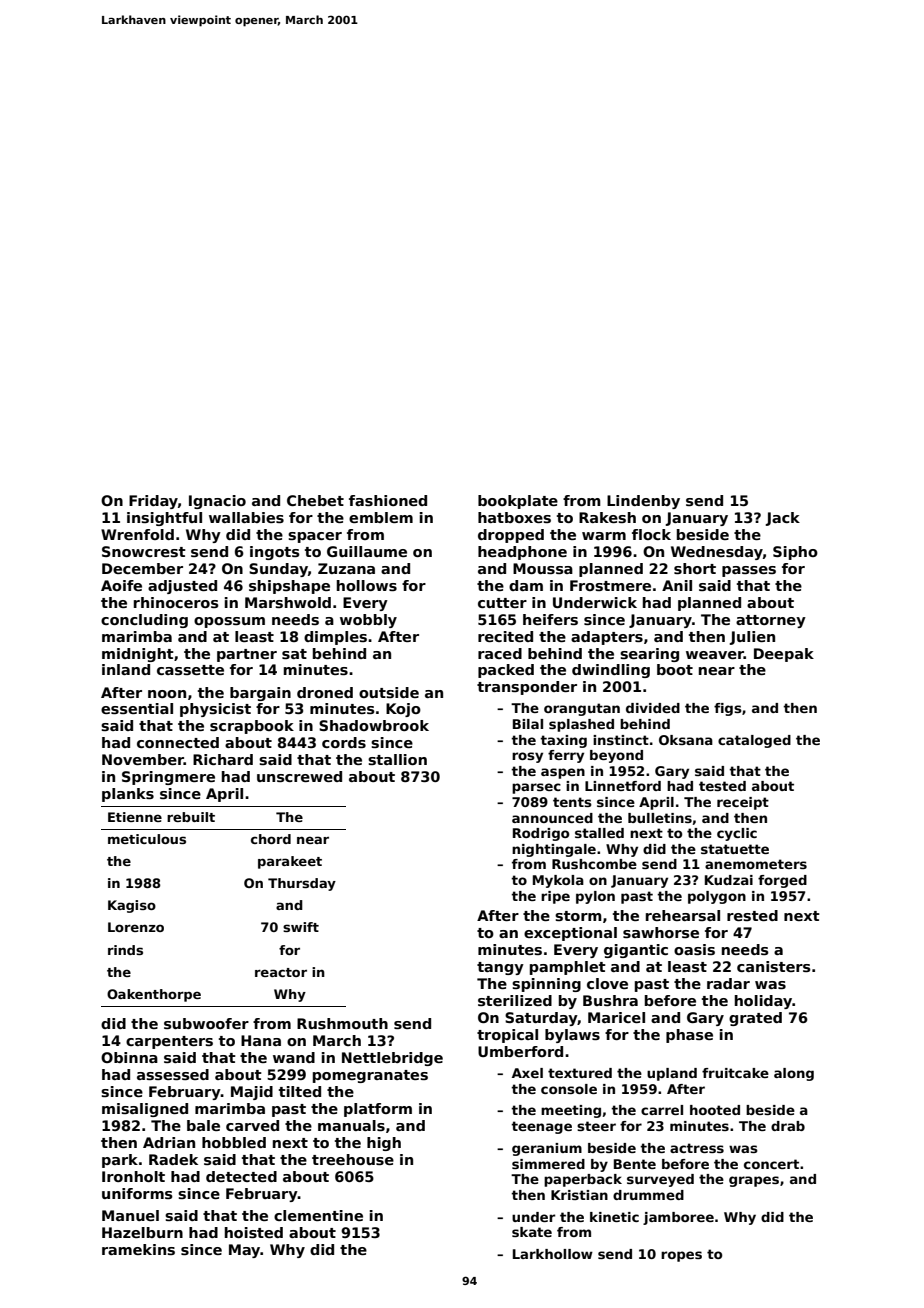 The width and height of the screenshot is (924, 1308). I want to click on divided, so click(653, 708).
